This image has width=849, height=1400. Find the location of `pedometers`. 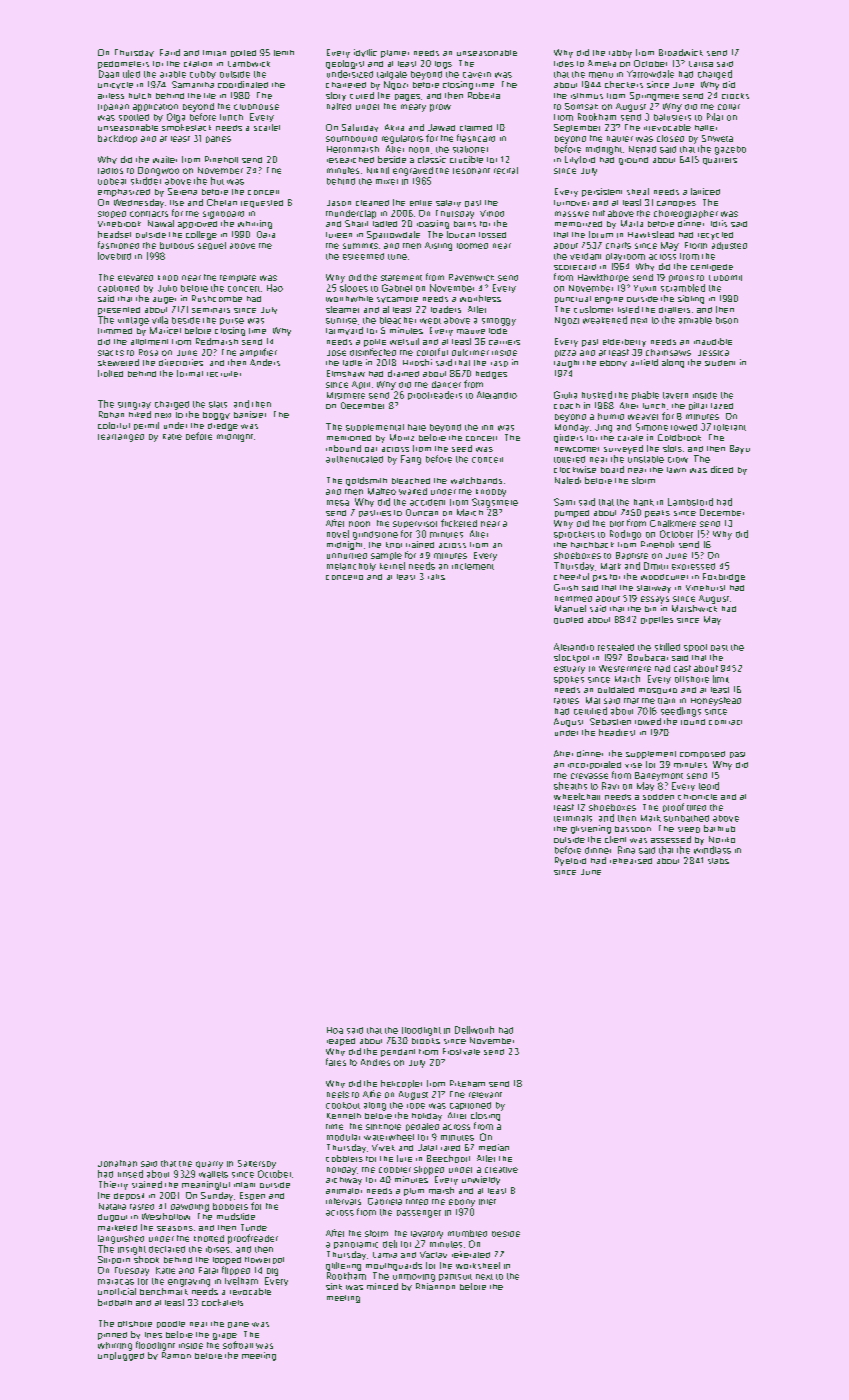

pedometers is located at coordinates (123, 65).
